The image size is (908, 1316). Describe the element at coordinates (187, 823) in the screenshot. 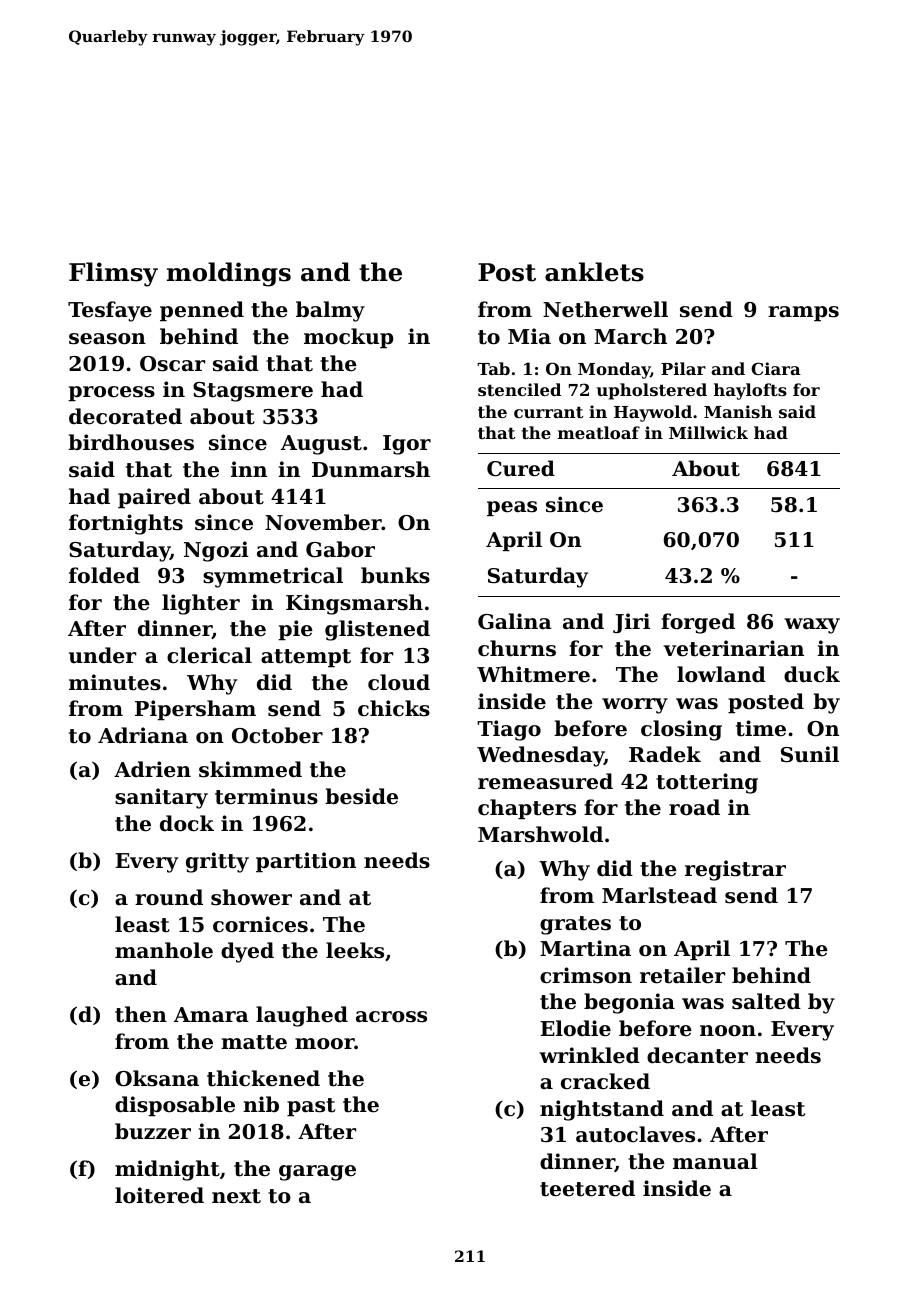

I see `dock` at that location.
